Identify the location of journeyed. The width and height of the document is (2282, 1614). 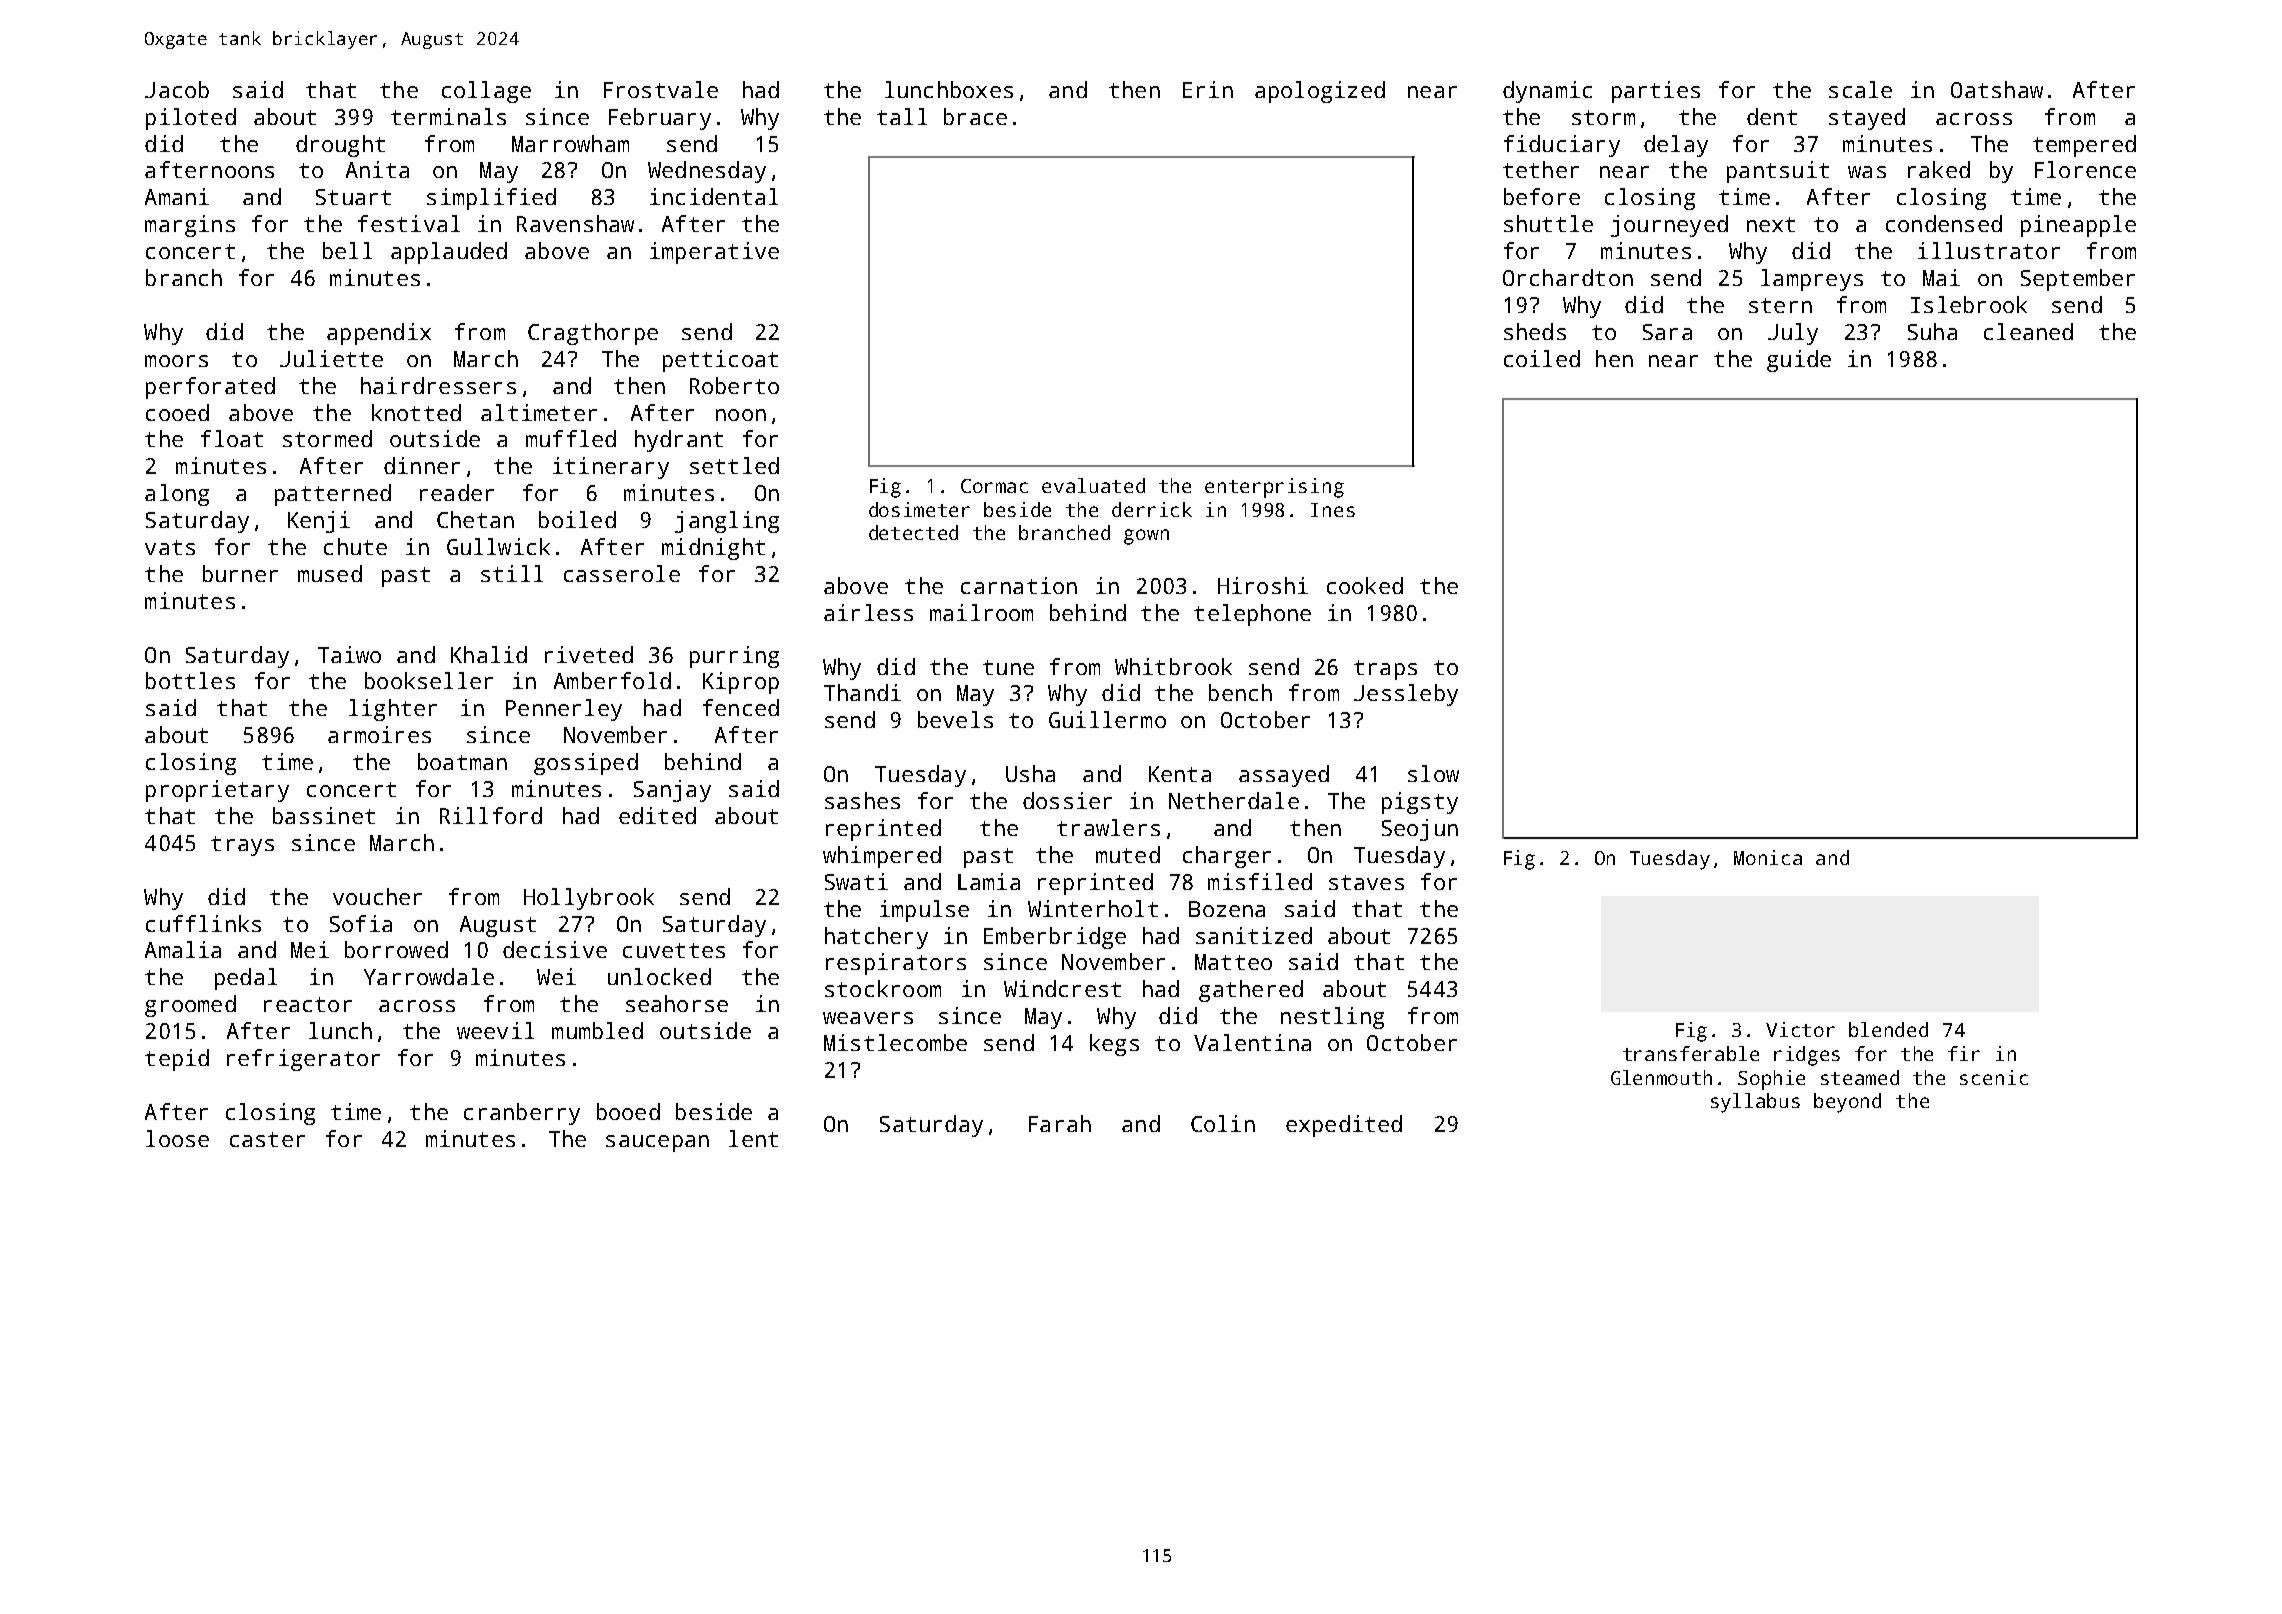
(1669, 226).
